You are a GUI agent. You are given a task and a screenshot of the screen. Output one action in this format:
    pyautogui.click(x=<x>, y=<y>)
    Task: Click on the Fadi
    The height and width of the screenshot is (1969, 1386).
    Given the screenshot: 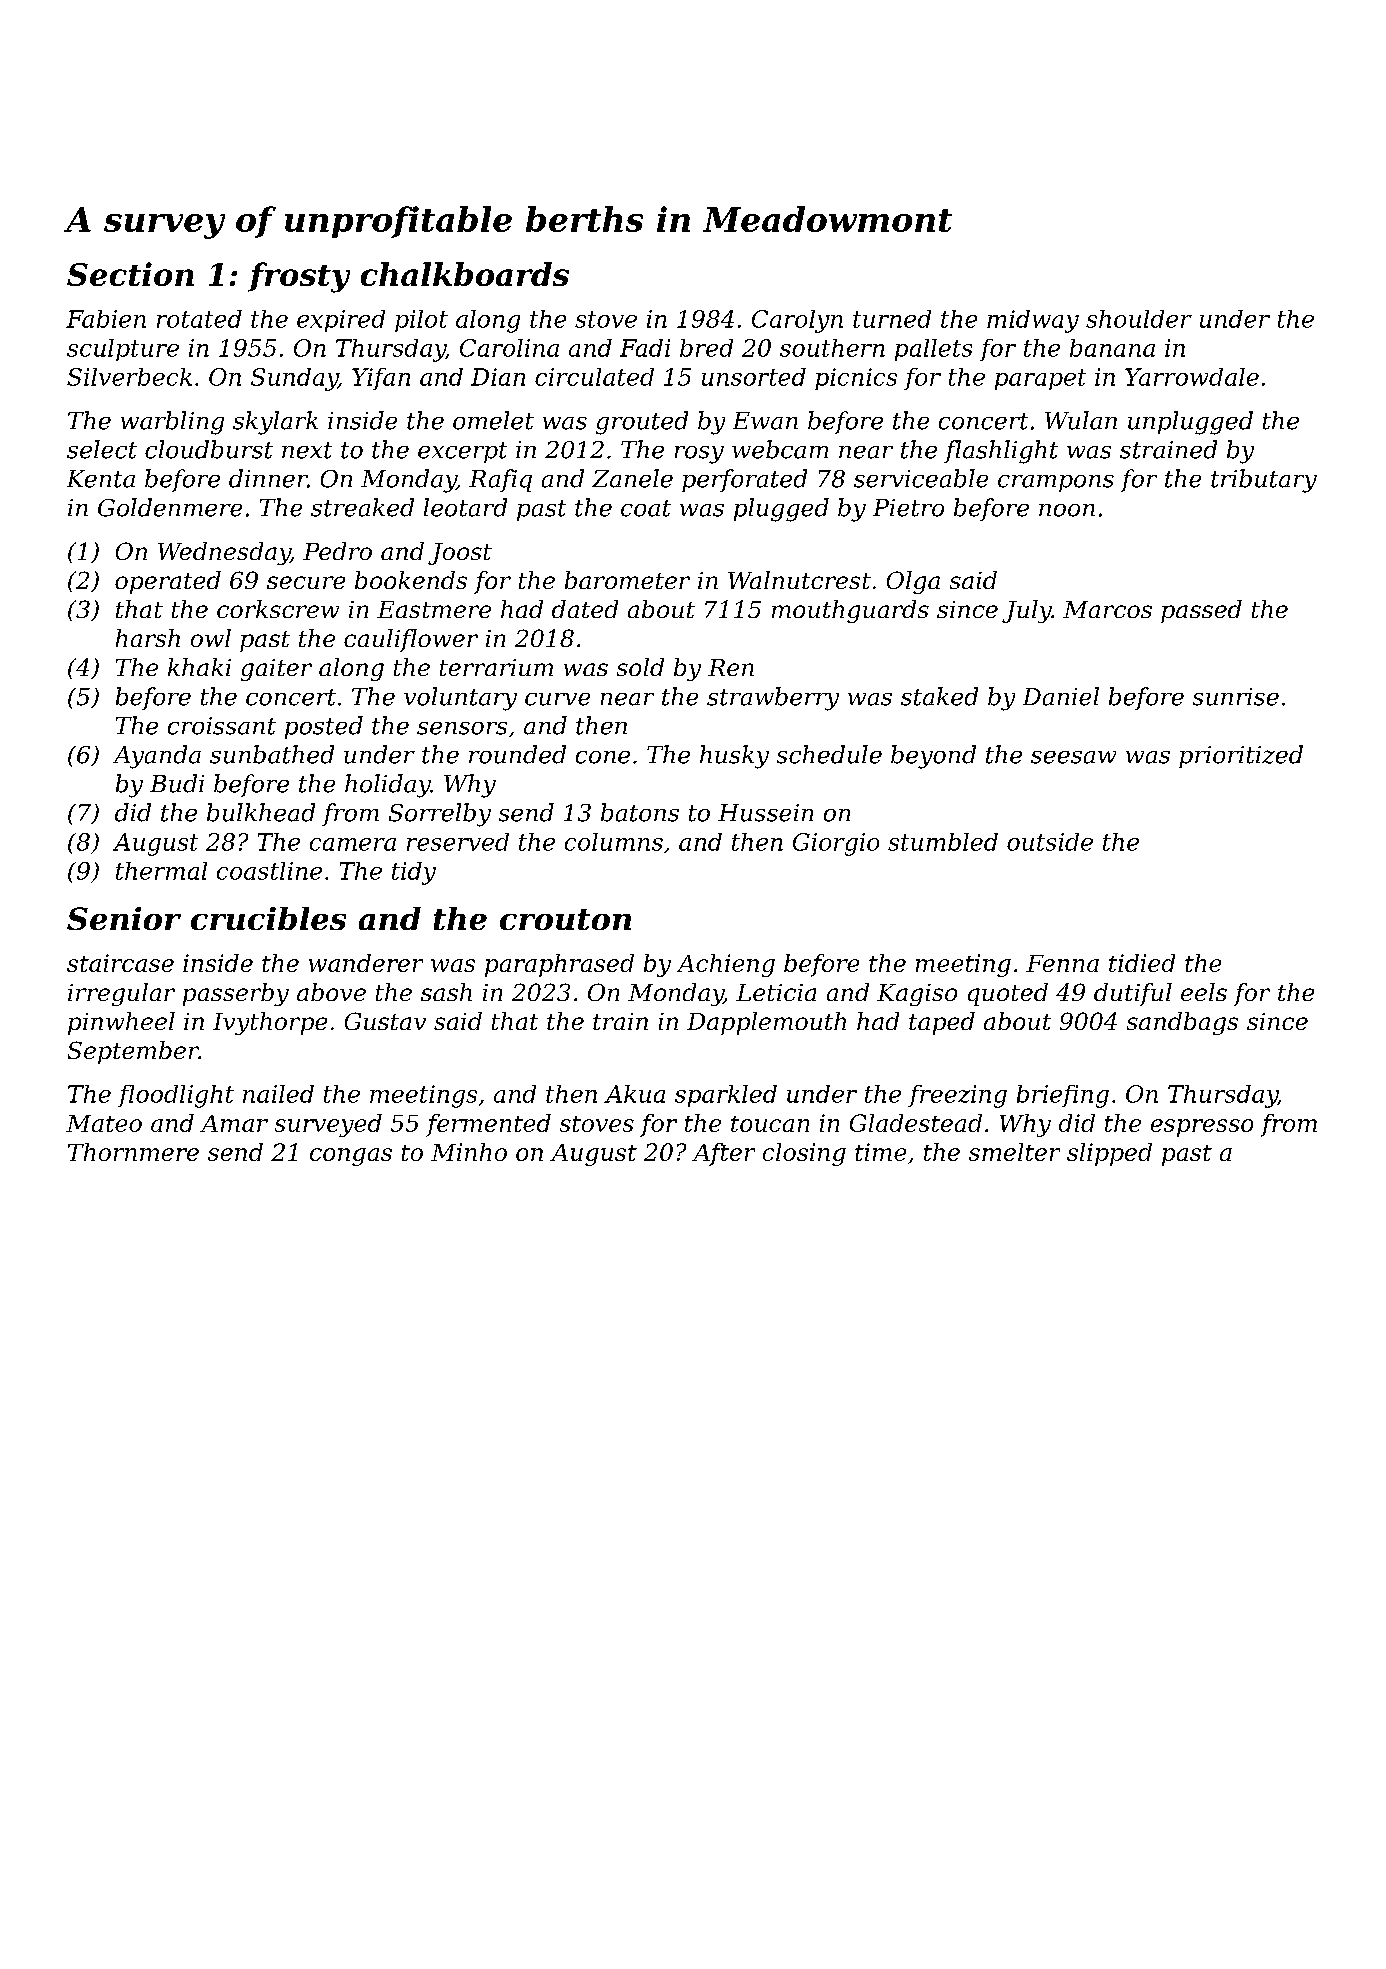 What is the action you would take?
    pyautogui.click(x=645, y=348)
